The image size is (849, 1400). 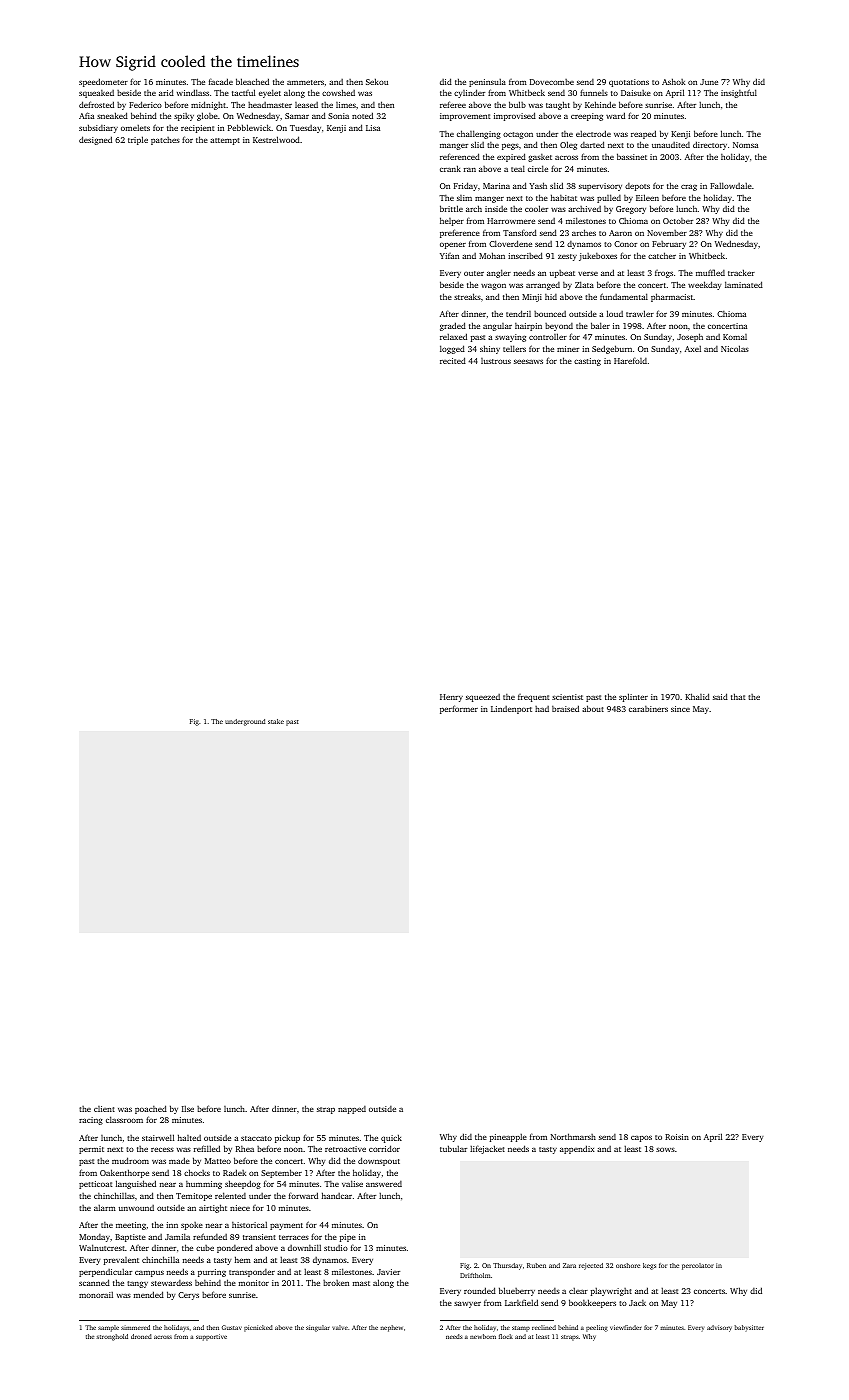 I want to click on crank, so click(x=450, y=168).
